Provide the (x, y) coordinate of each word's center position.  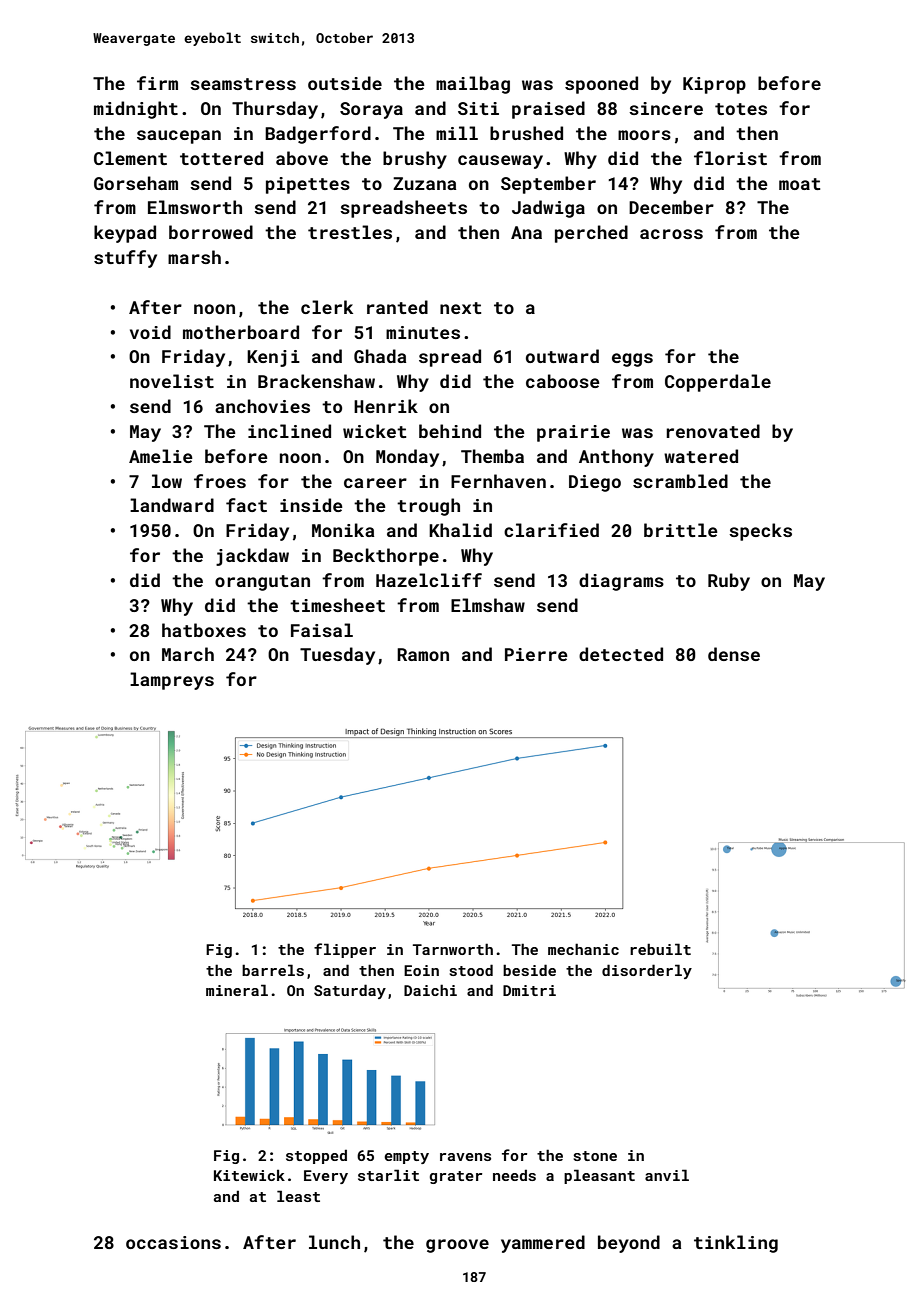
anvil (667, 1175)
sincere (666, 108)
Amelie (161, 456)
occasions (173, 1242)
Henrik (386, 406)
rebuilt (660, 949)
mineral (237, 990)
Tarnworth (453, 949)
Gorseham (136, 183)
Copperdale (718, 383)
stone (595, 1156)
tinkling (736, 1244)
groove (457, 1246)
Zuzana (424, 183)
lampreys (172, 681)
